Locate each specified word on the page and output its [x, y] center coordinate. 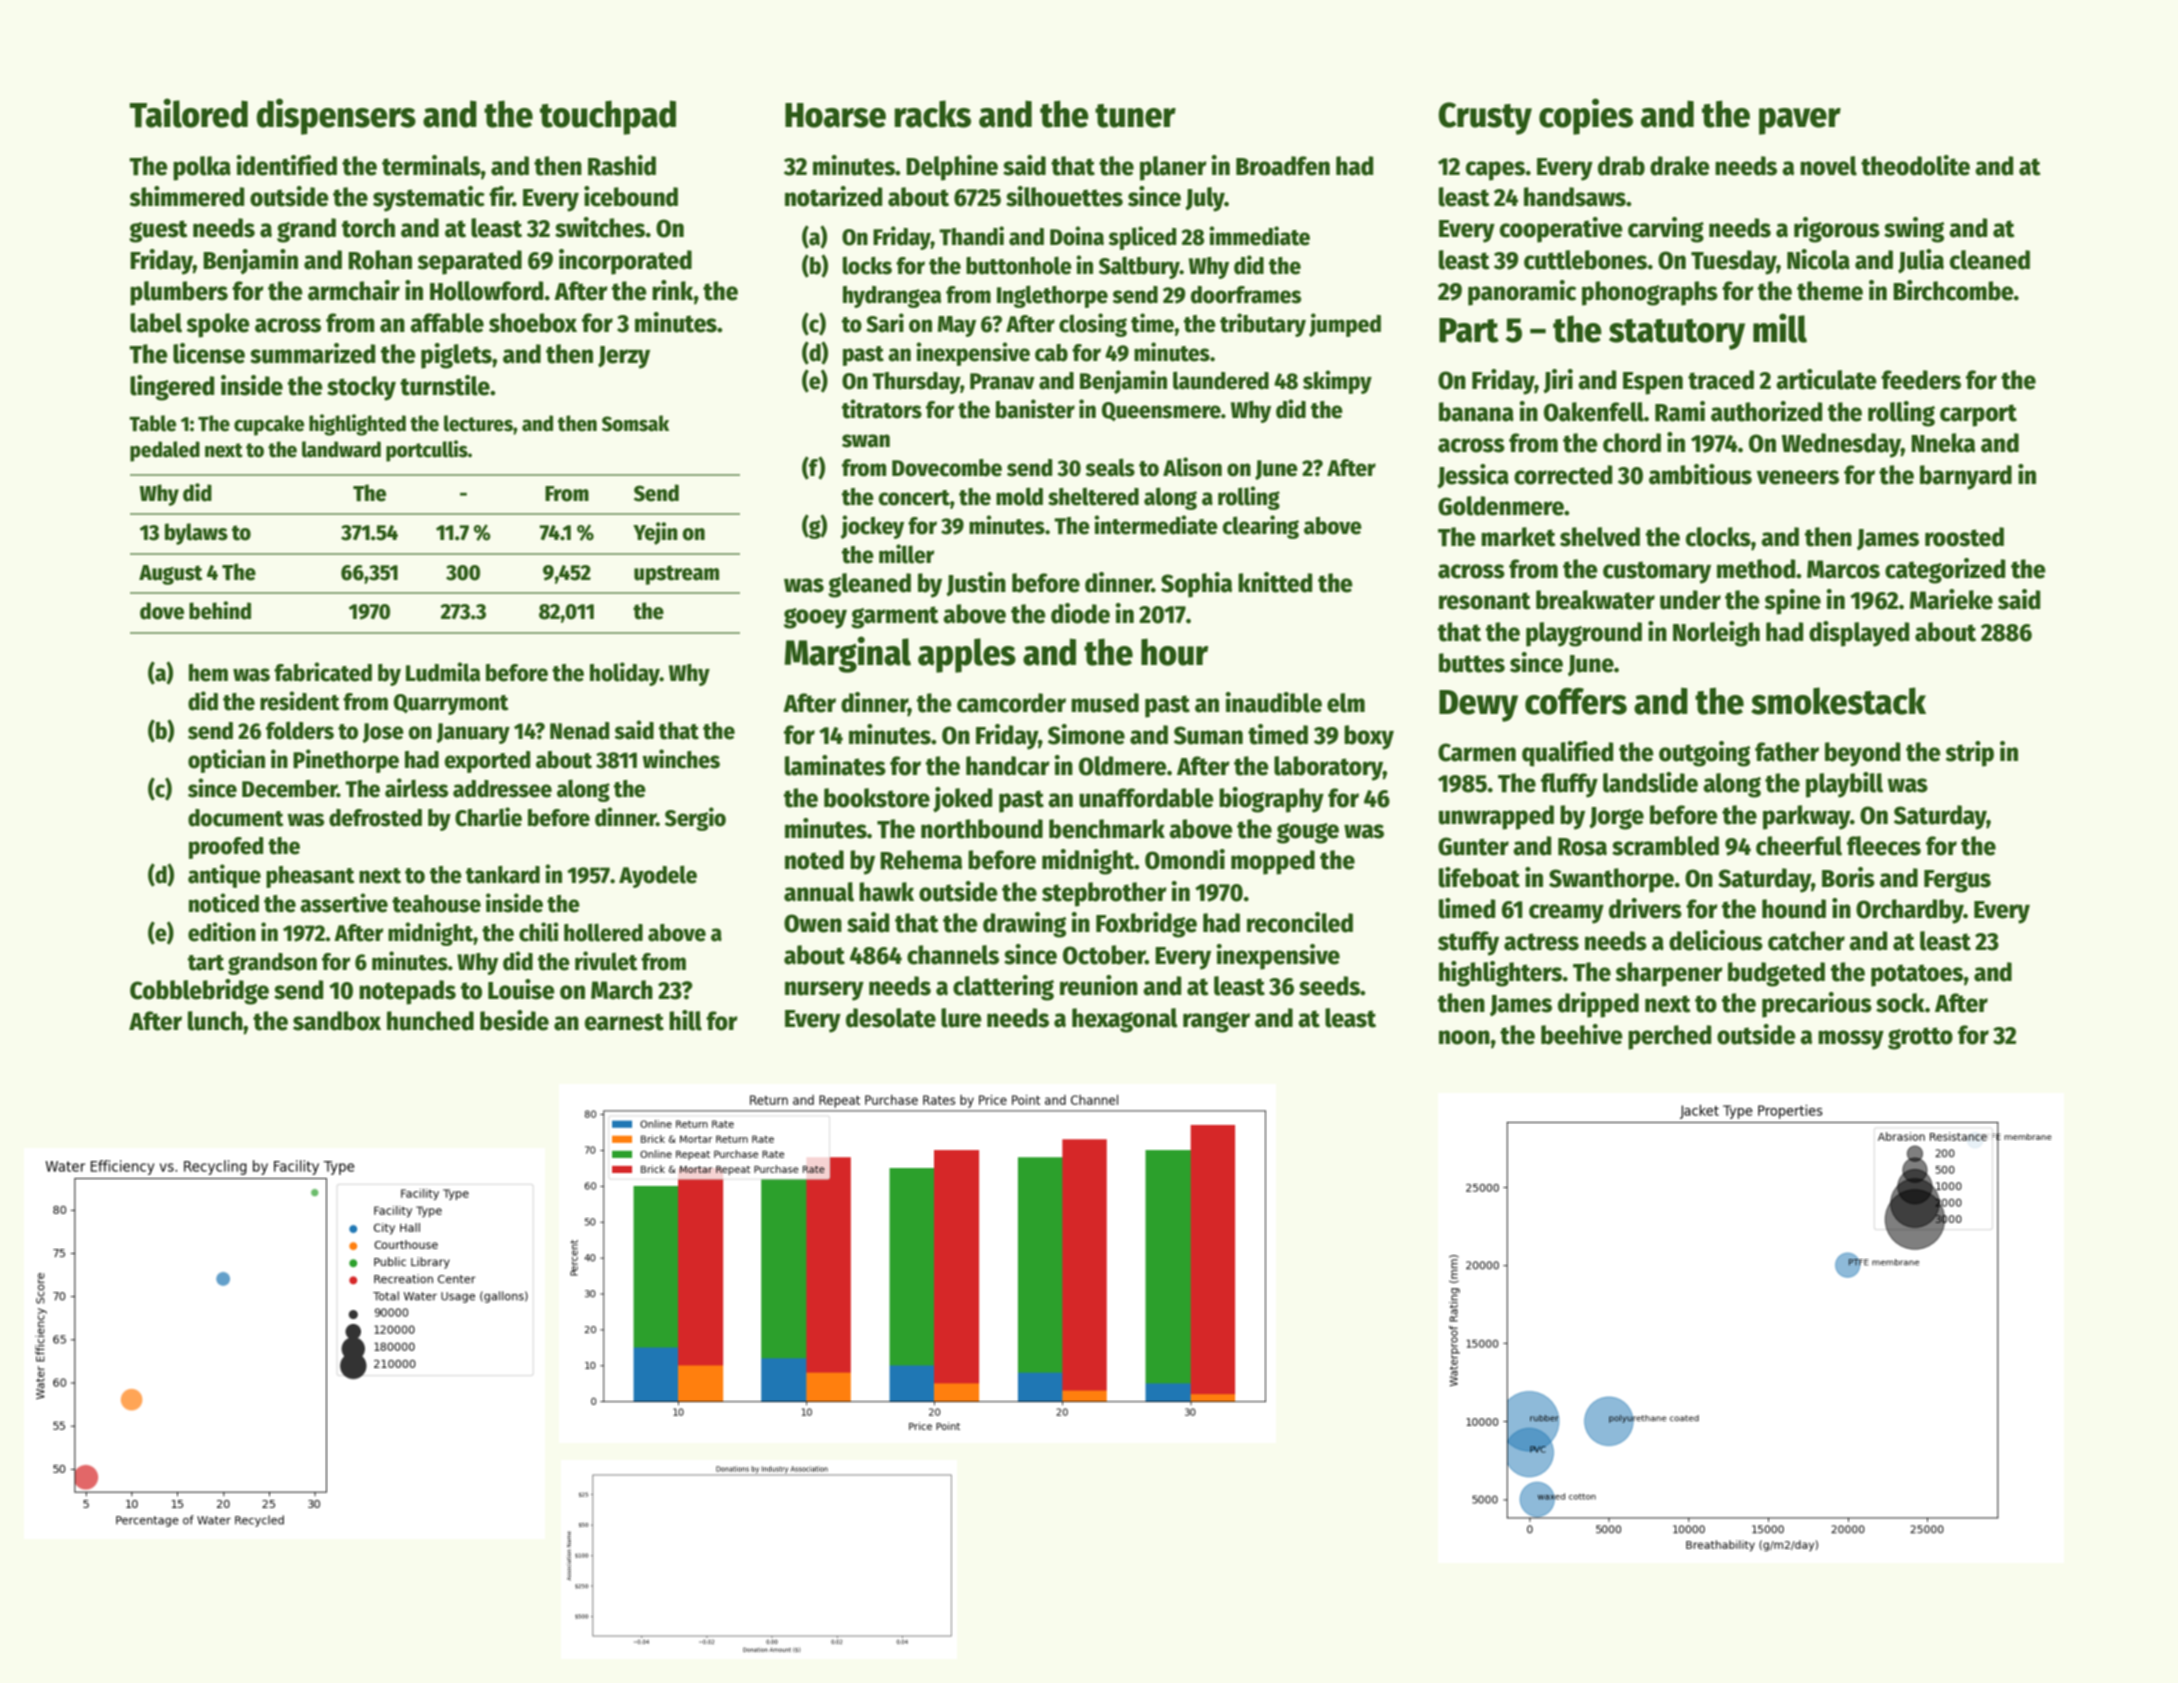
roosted [1964, 537]
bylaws [196, 534]
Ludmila [443, 672]
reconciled [1300, 922]
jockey [872, 527]
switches [600, 227]
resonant [1485, 601]
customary [1657, 572]
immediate [1259, 236]
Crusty [1485, 118]
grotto [1920, 1038]
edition [222, 932]
